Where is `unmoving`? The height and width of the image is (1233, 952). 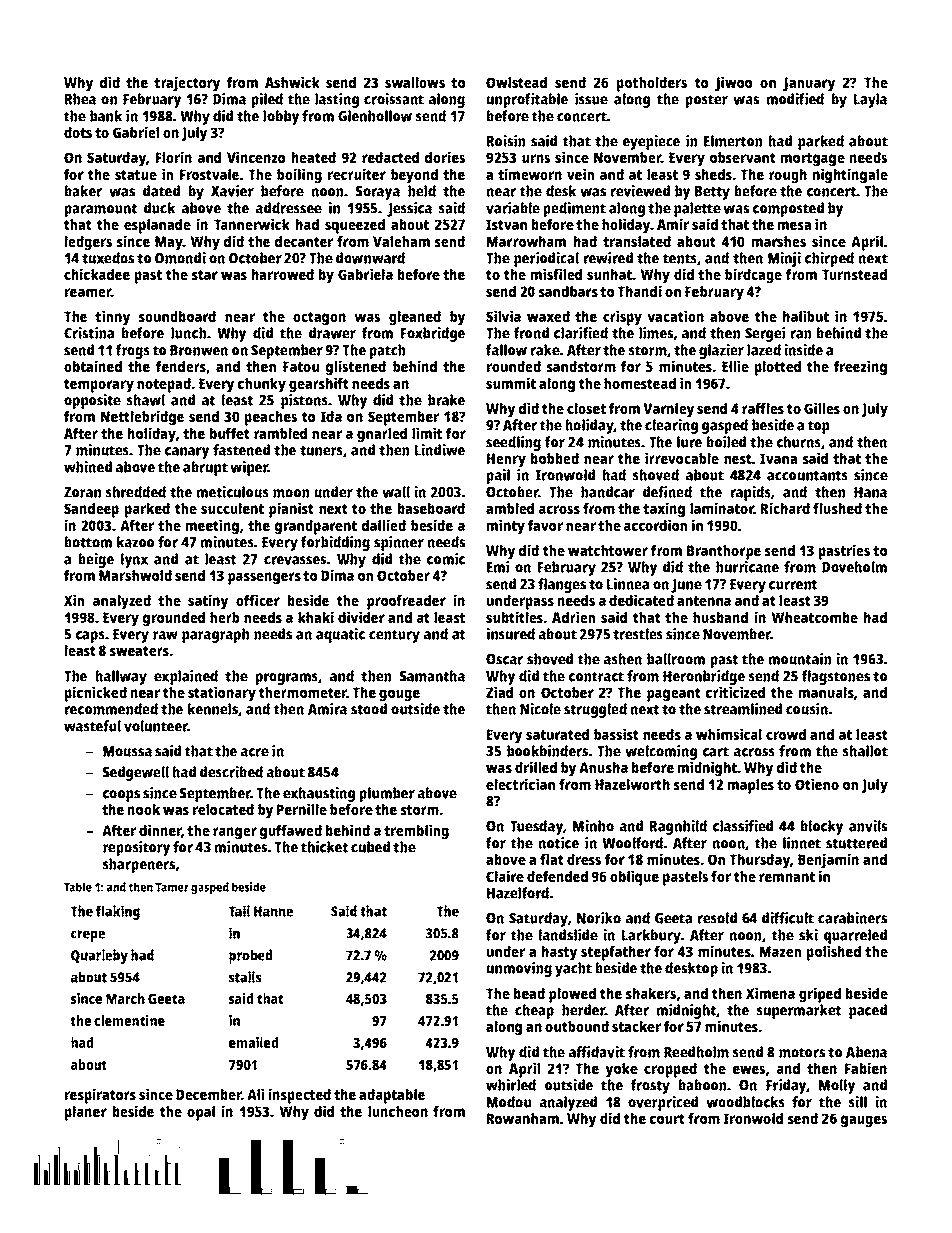 unmoving is located at coordinates (519, 969).
